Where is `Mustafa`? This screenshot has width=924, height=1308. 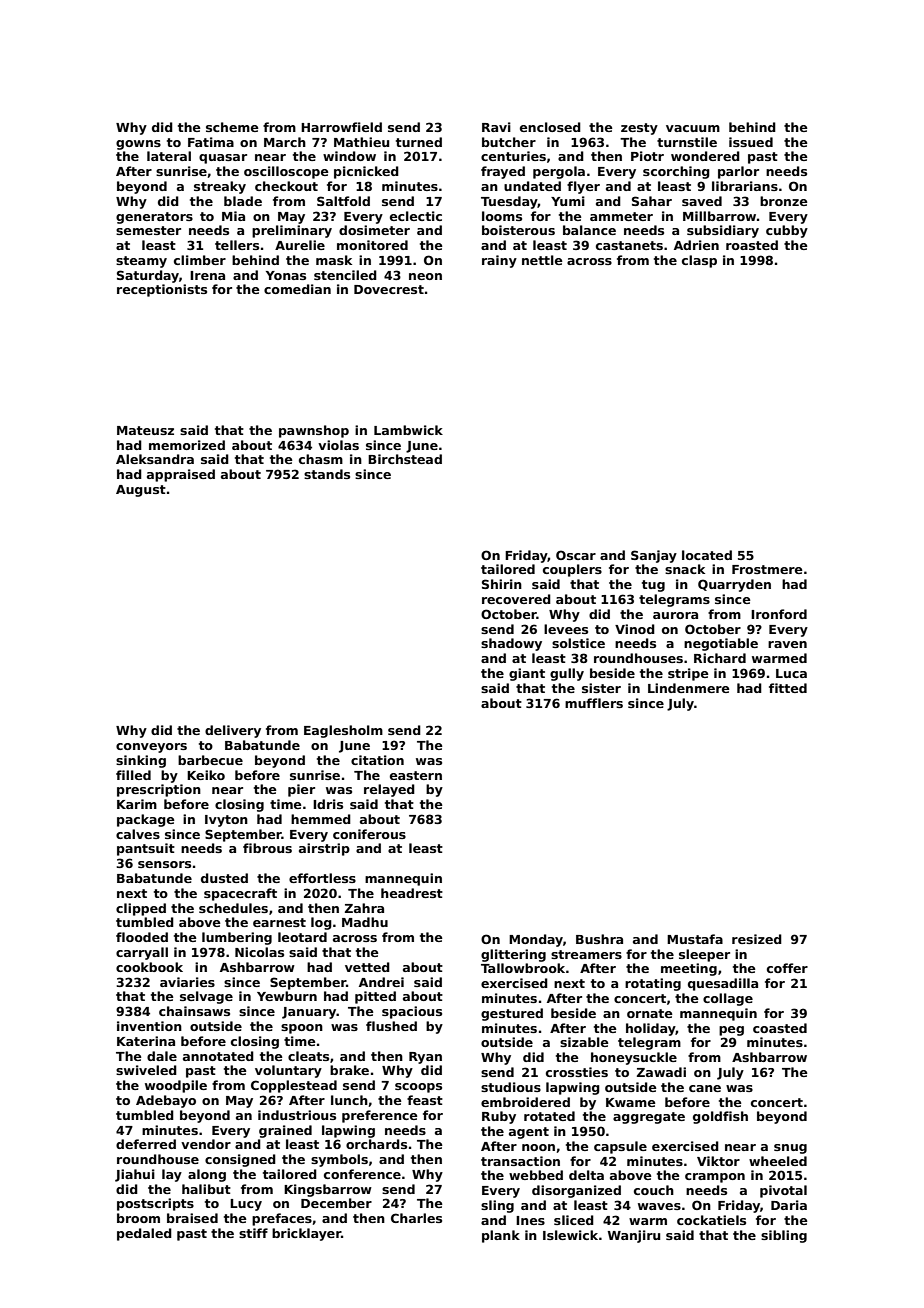
Mustafa is located at coordinates (695, 939).
